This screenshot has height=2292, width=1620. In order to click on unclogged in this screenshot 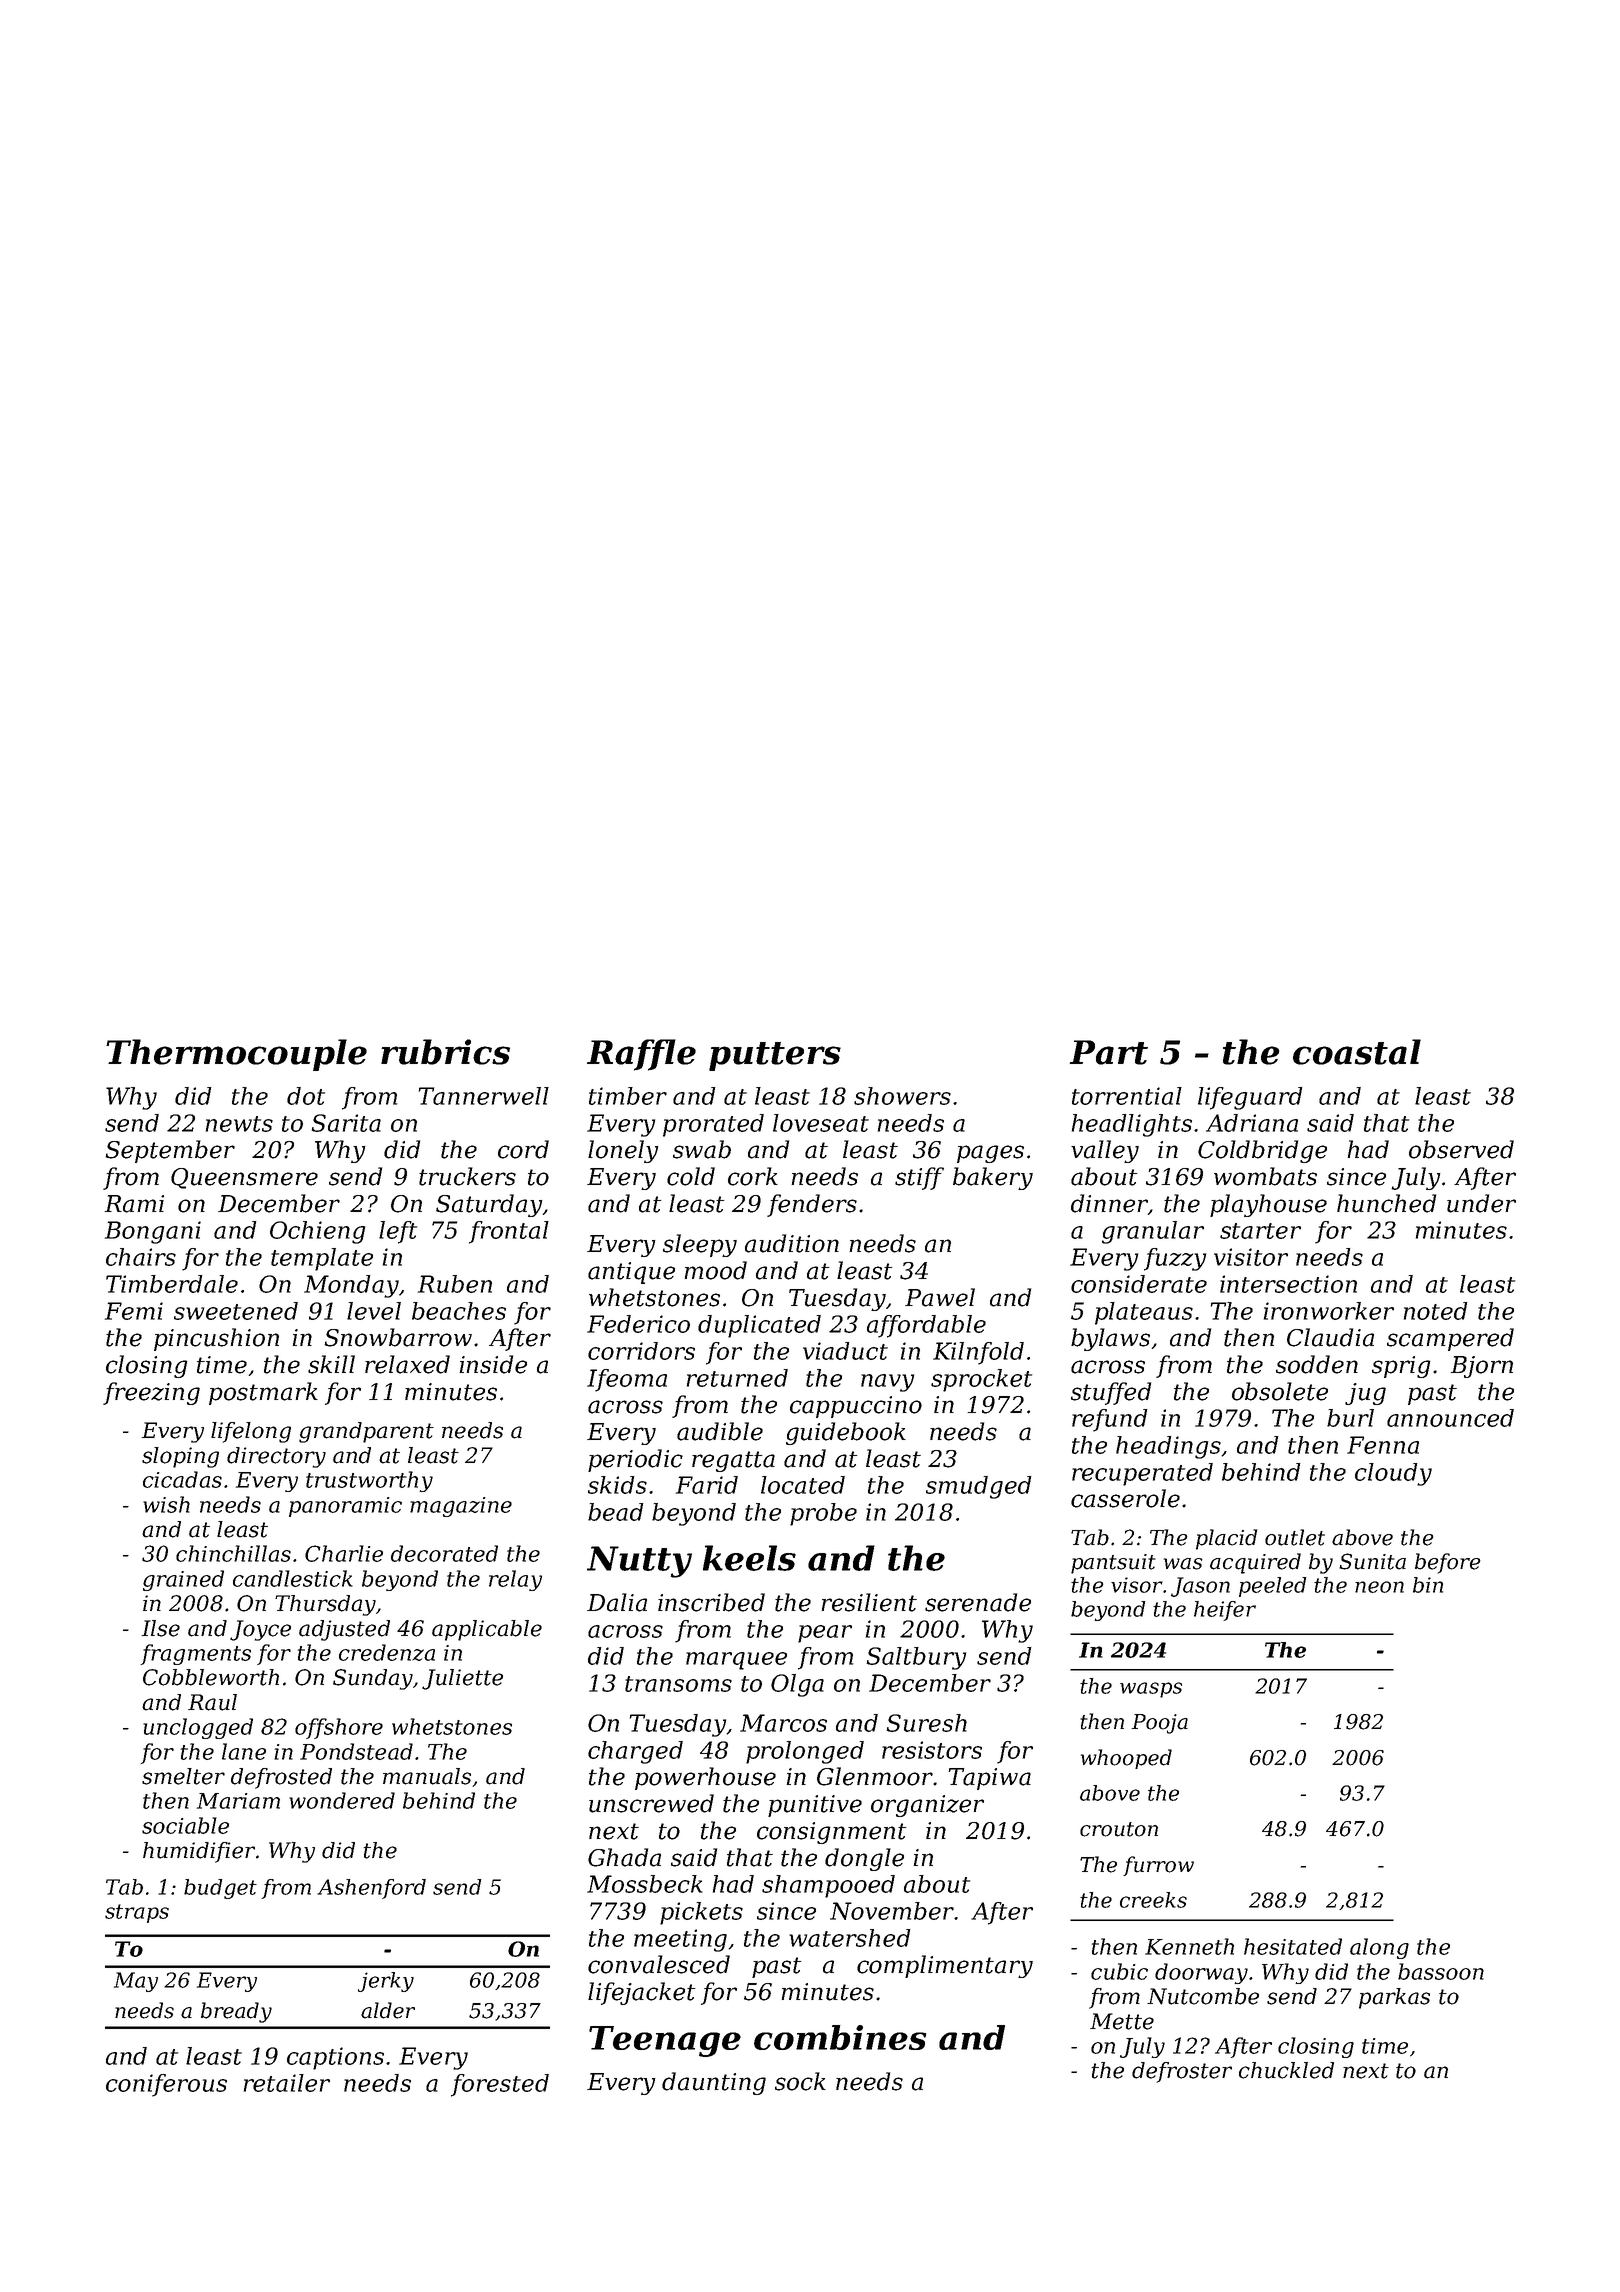, I will do `click(198, 1728)`.
